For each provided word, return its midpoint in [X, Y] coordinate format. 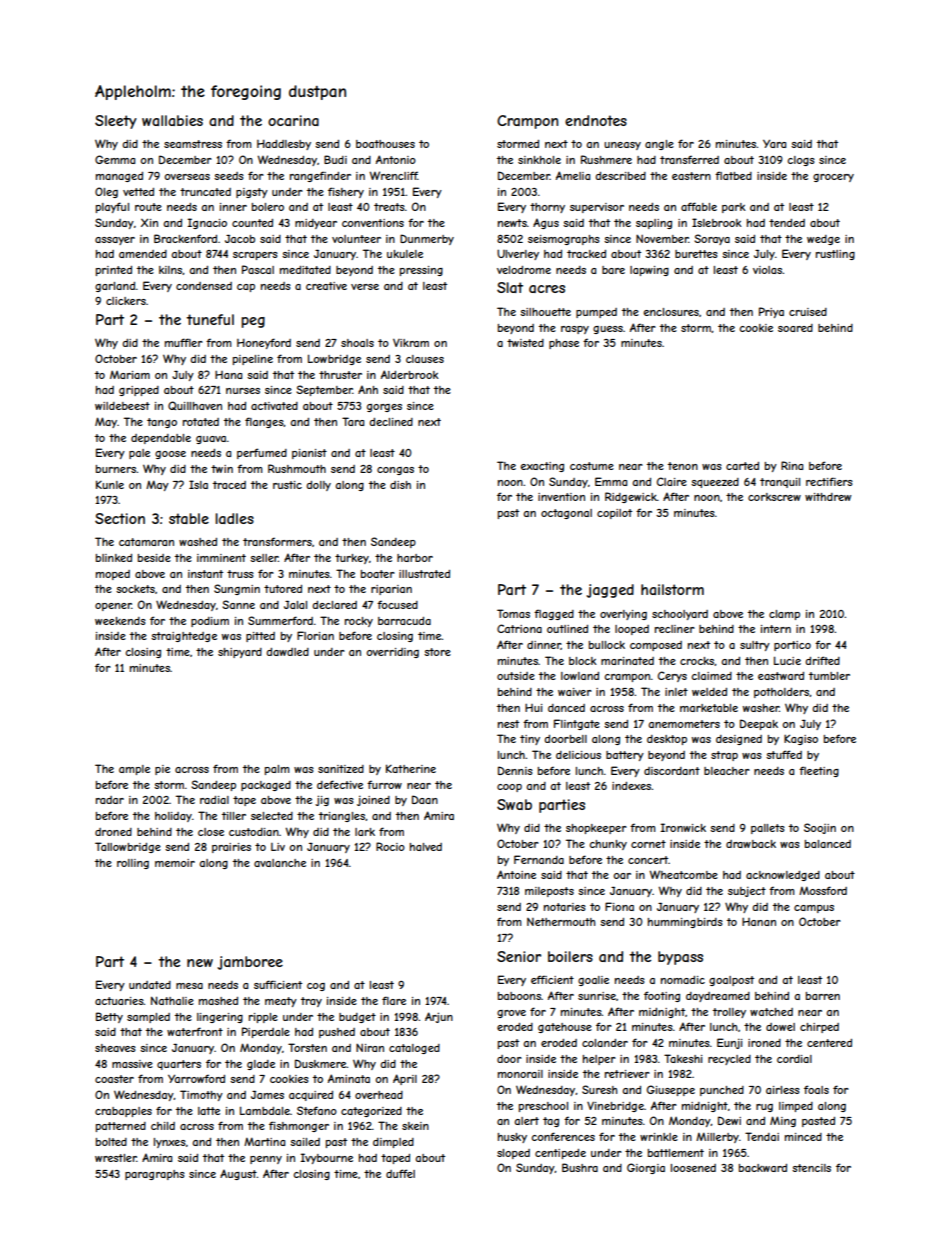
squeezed [715, 483]
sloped [513, 1154]
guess [608, 330]
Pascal [258, 269]
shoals [357, 343]
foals [816, 1089]
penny [266, 1160]
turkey [352, 559]
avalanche [280, 863]
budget [357, 1018]
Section [120, 518]
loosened [693, 1168]
